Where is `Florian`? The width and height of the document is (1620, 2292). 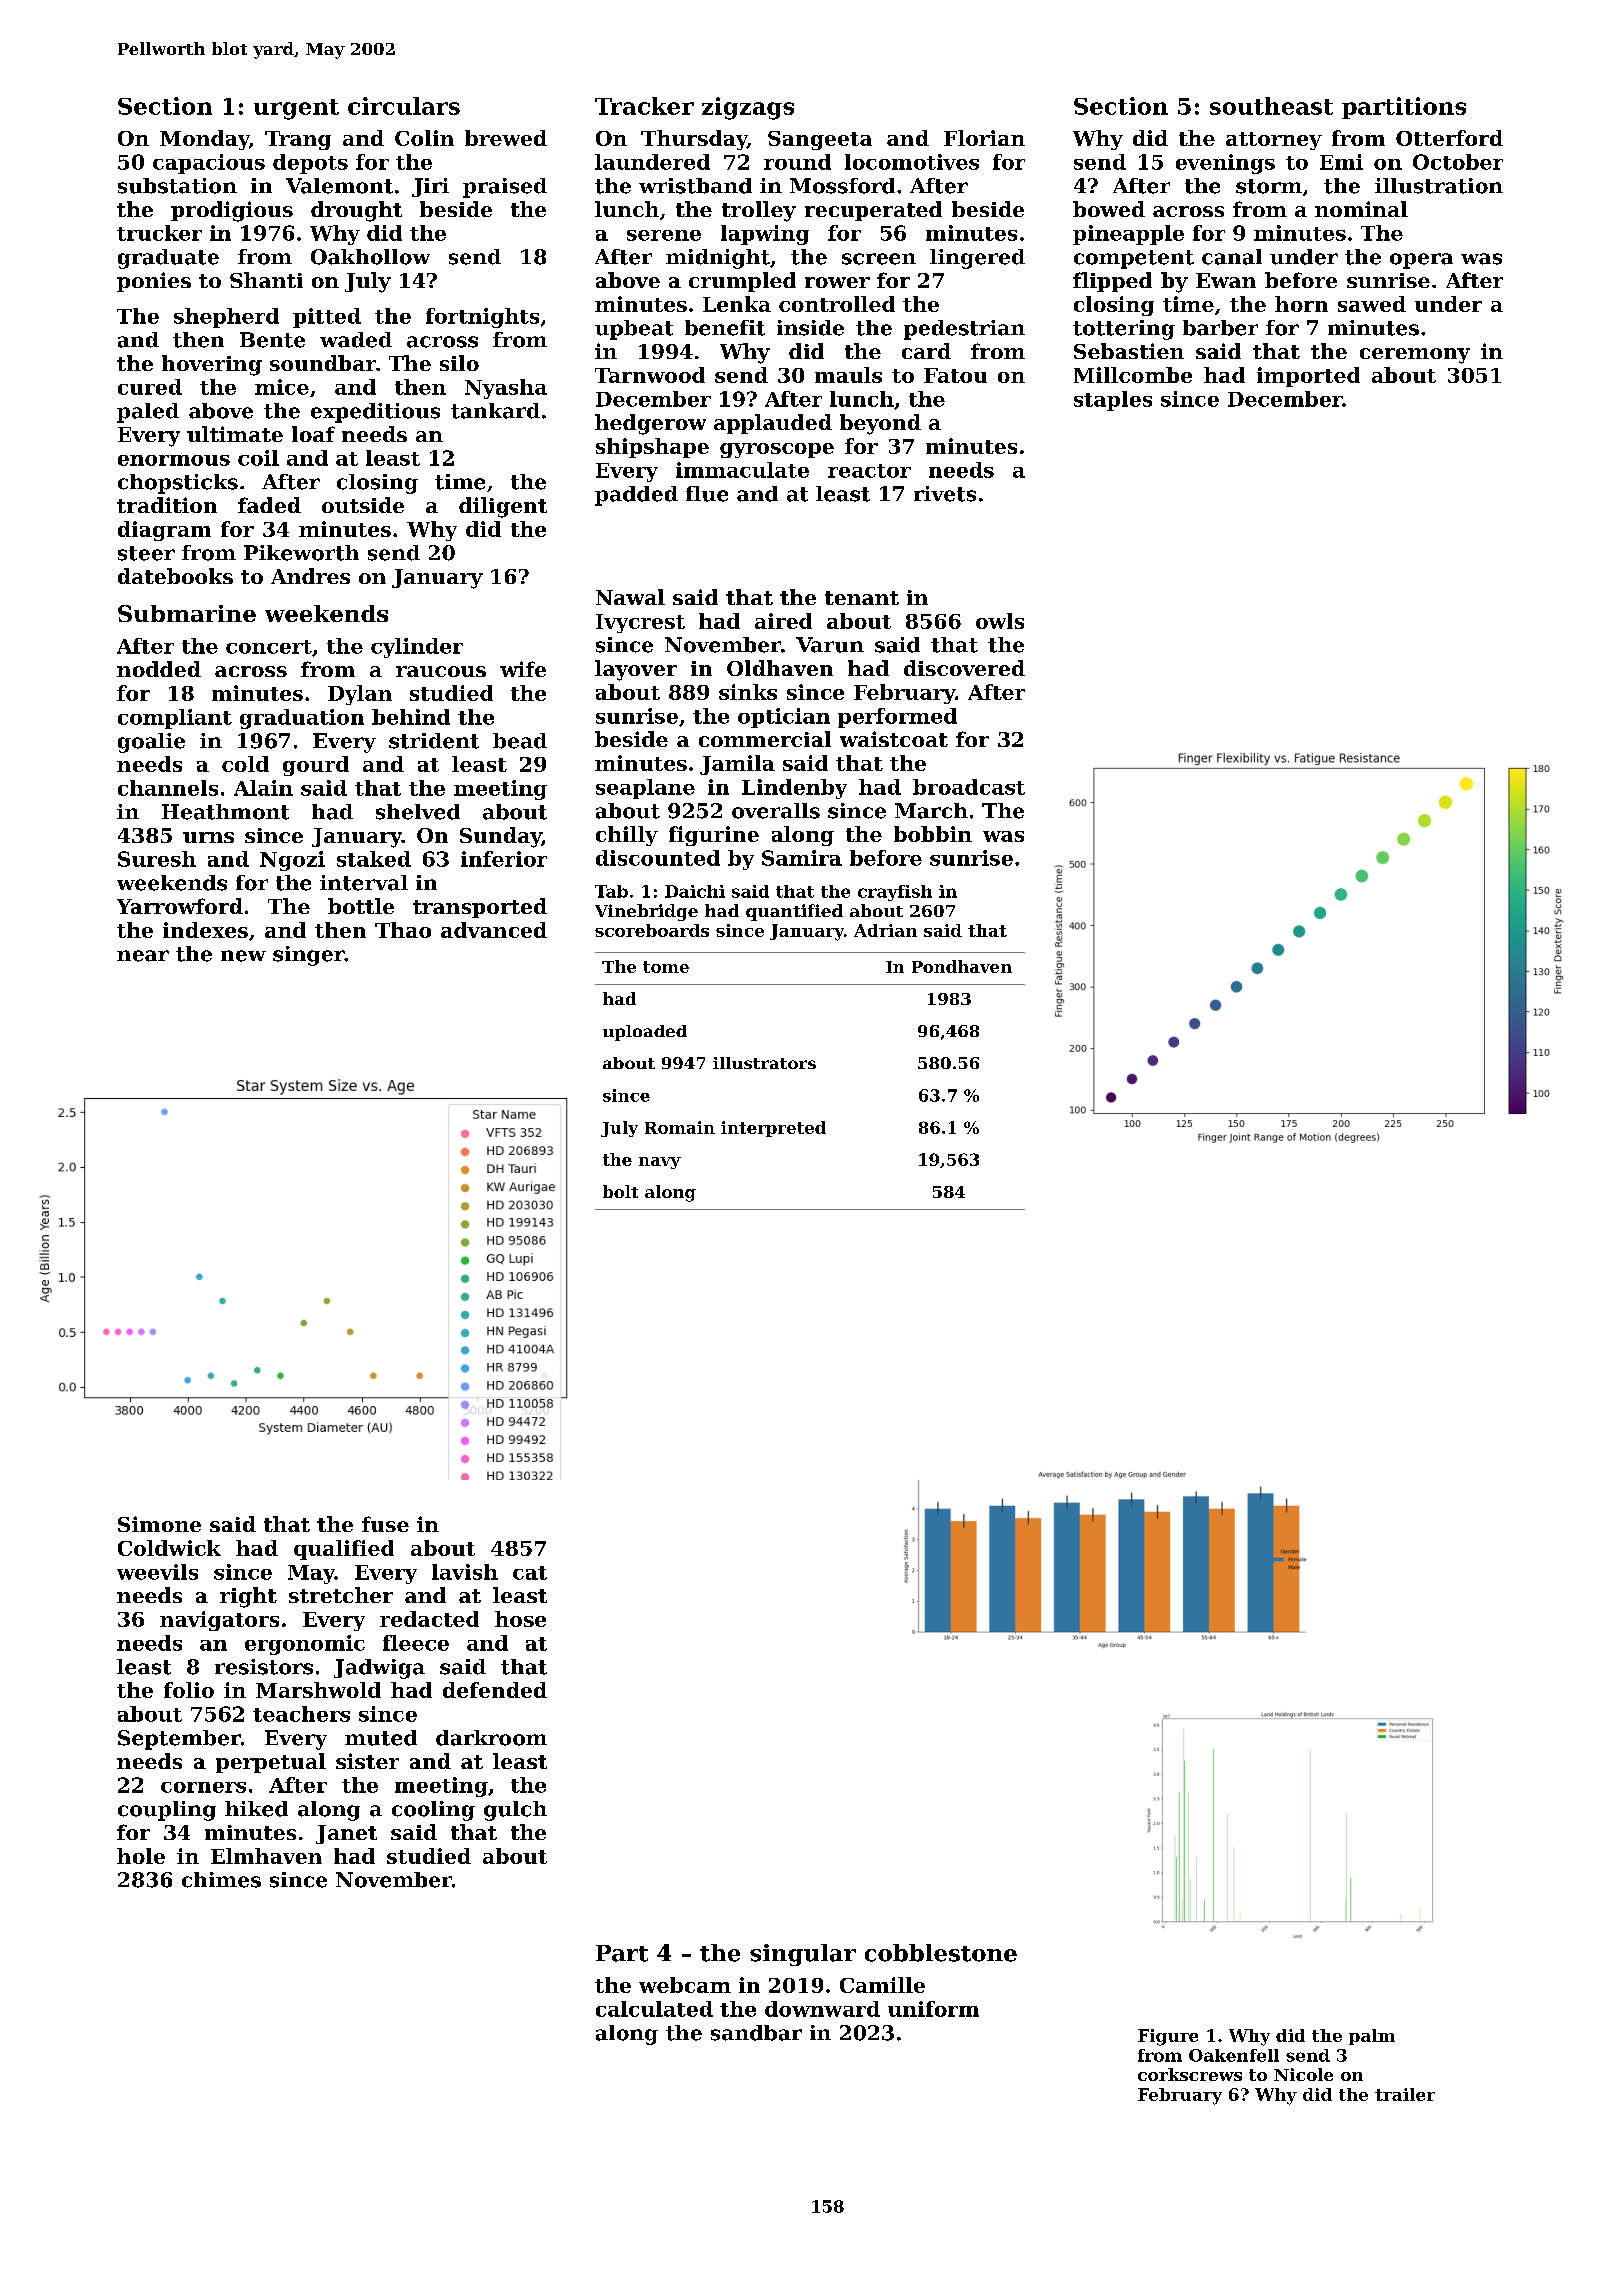
Florian is located at coordinates (984, 138).
